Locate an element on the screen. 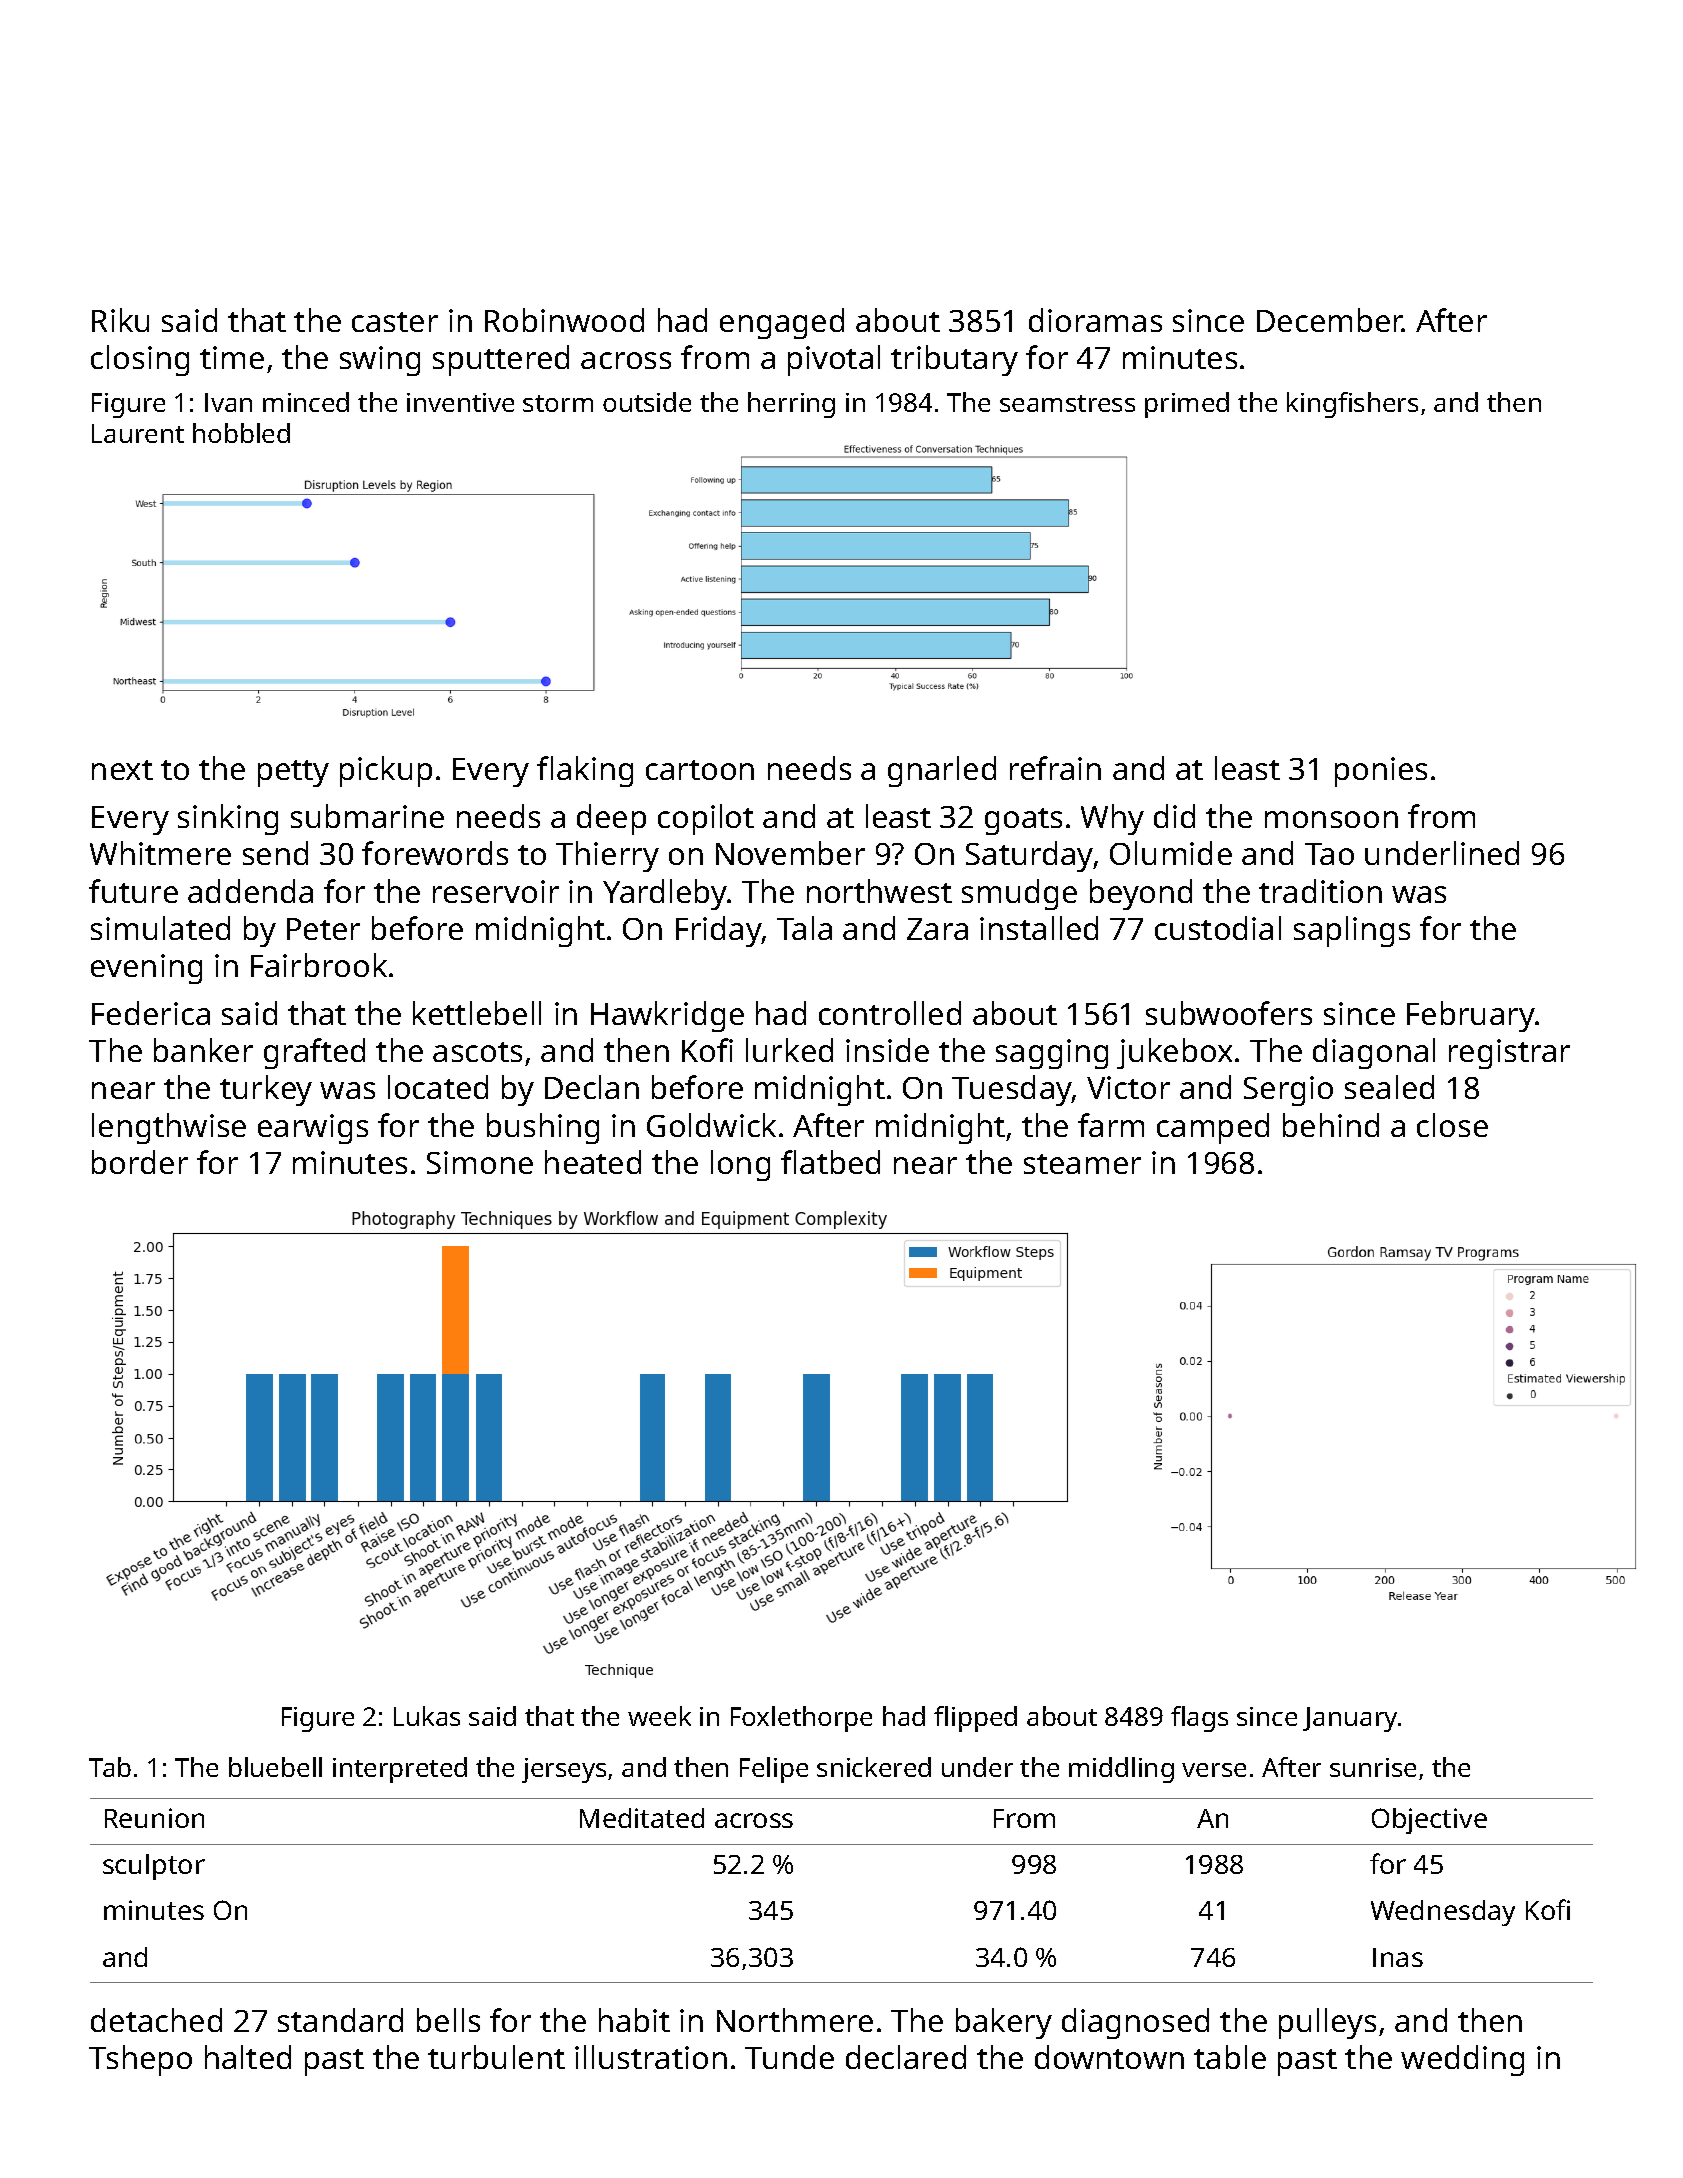  Federica is located at coordinates (151, 1013).
